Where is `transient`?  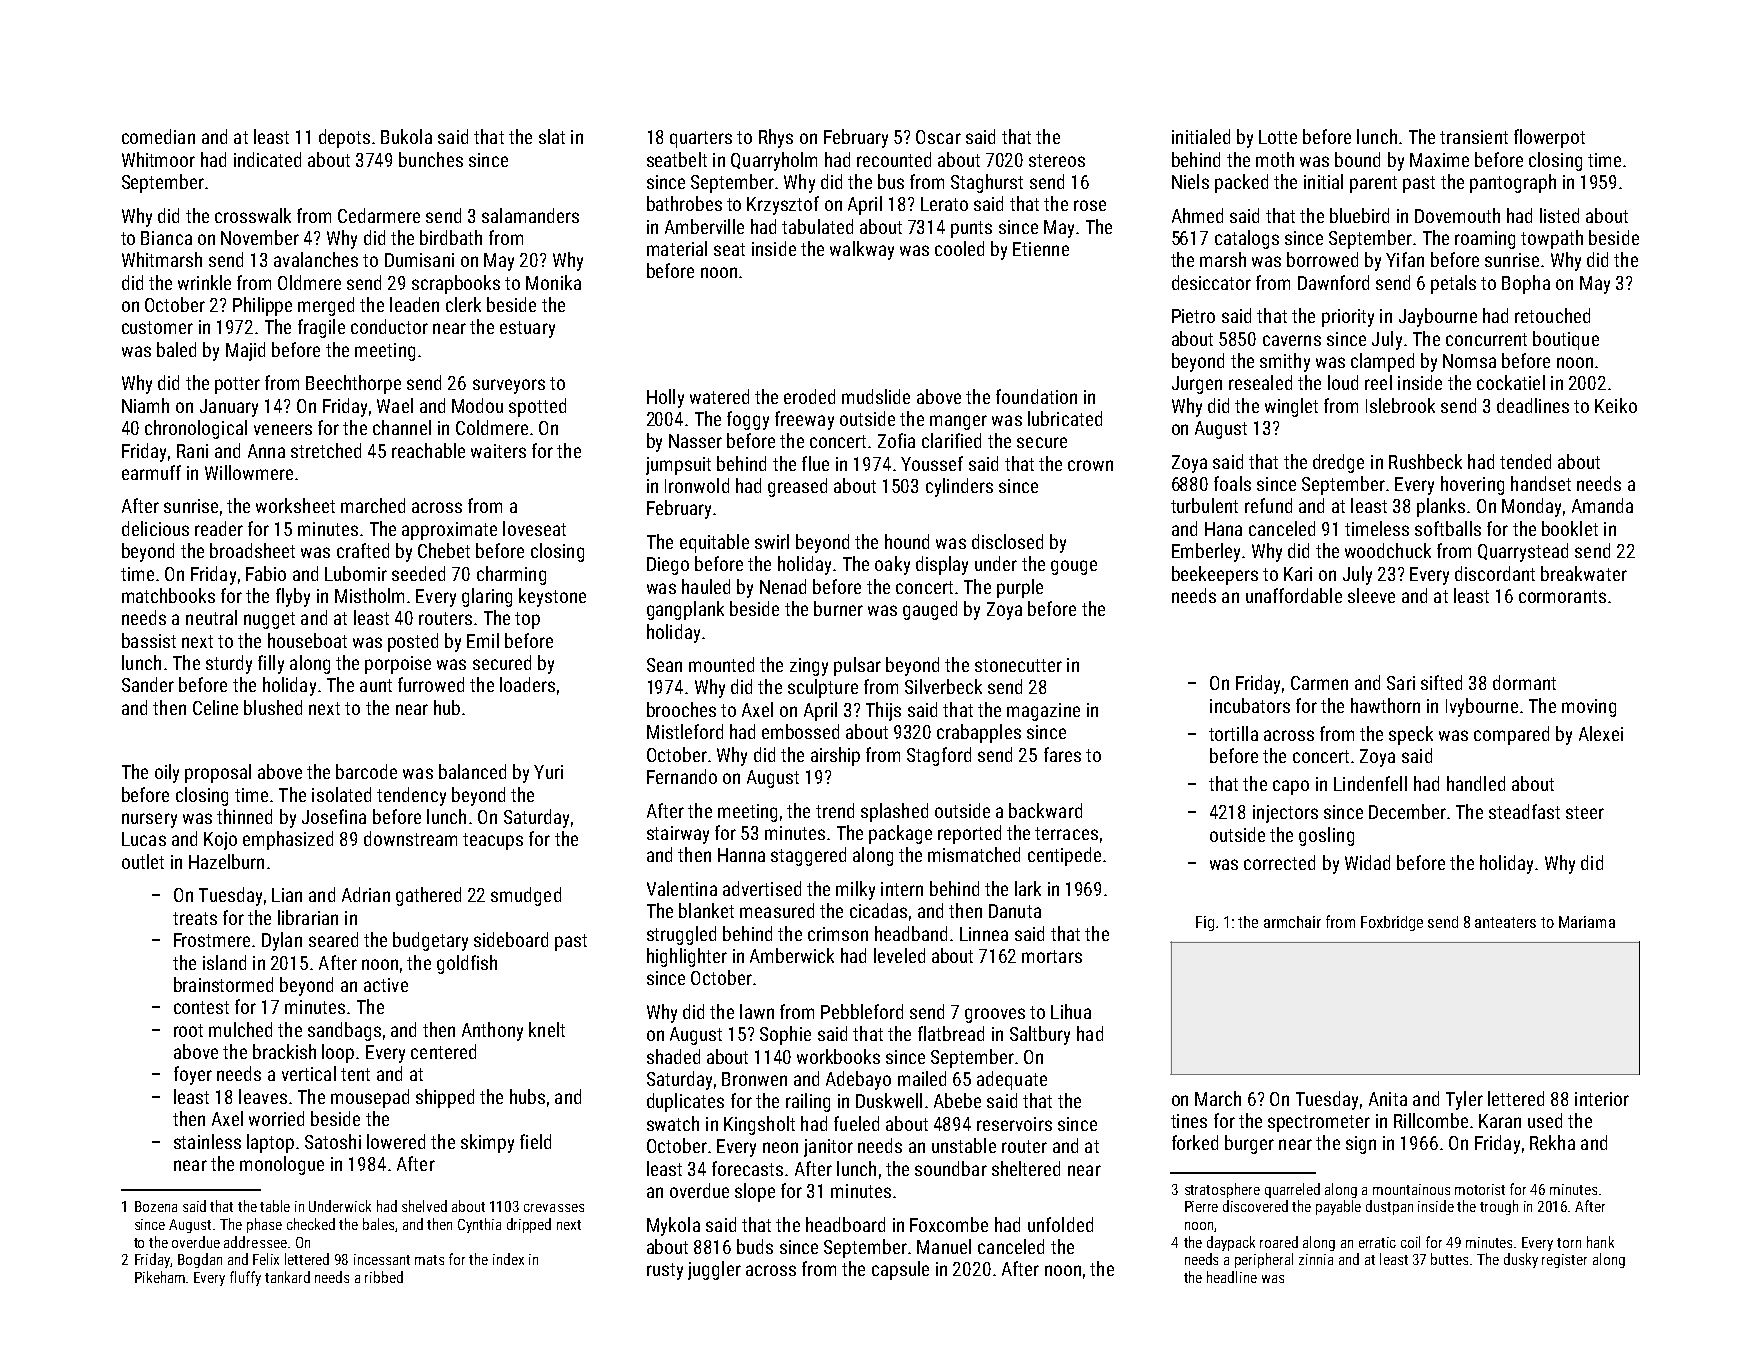
transient is located at coordinates (1474, 137).
